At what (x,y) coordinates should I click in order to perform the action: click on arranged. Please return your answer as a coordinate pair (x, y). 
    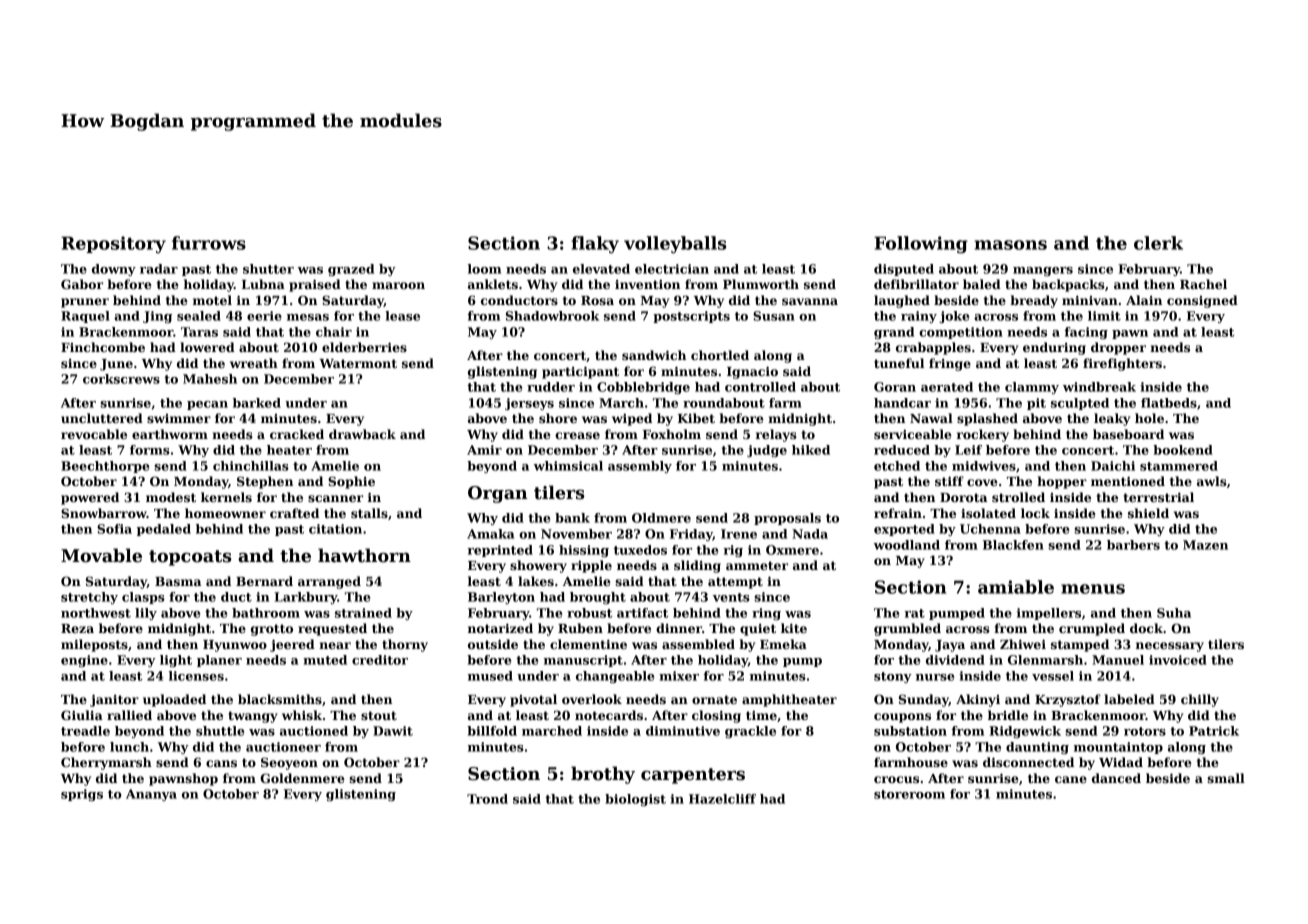
    Looking at the image, I should click on (329, 582).
